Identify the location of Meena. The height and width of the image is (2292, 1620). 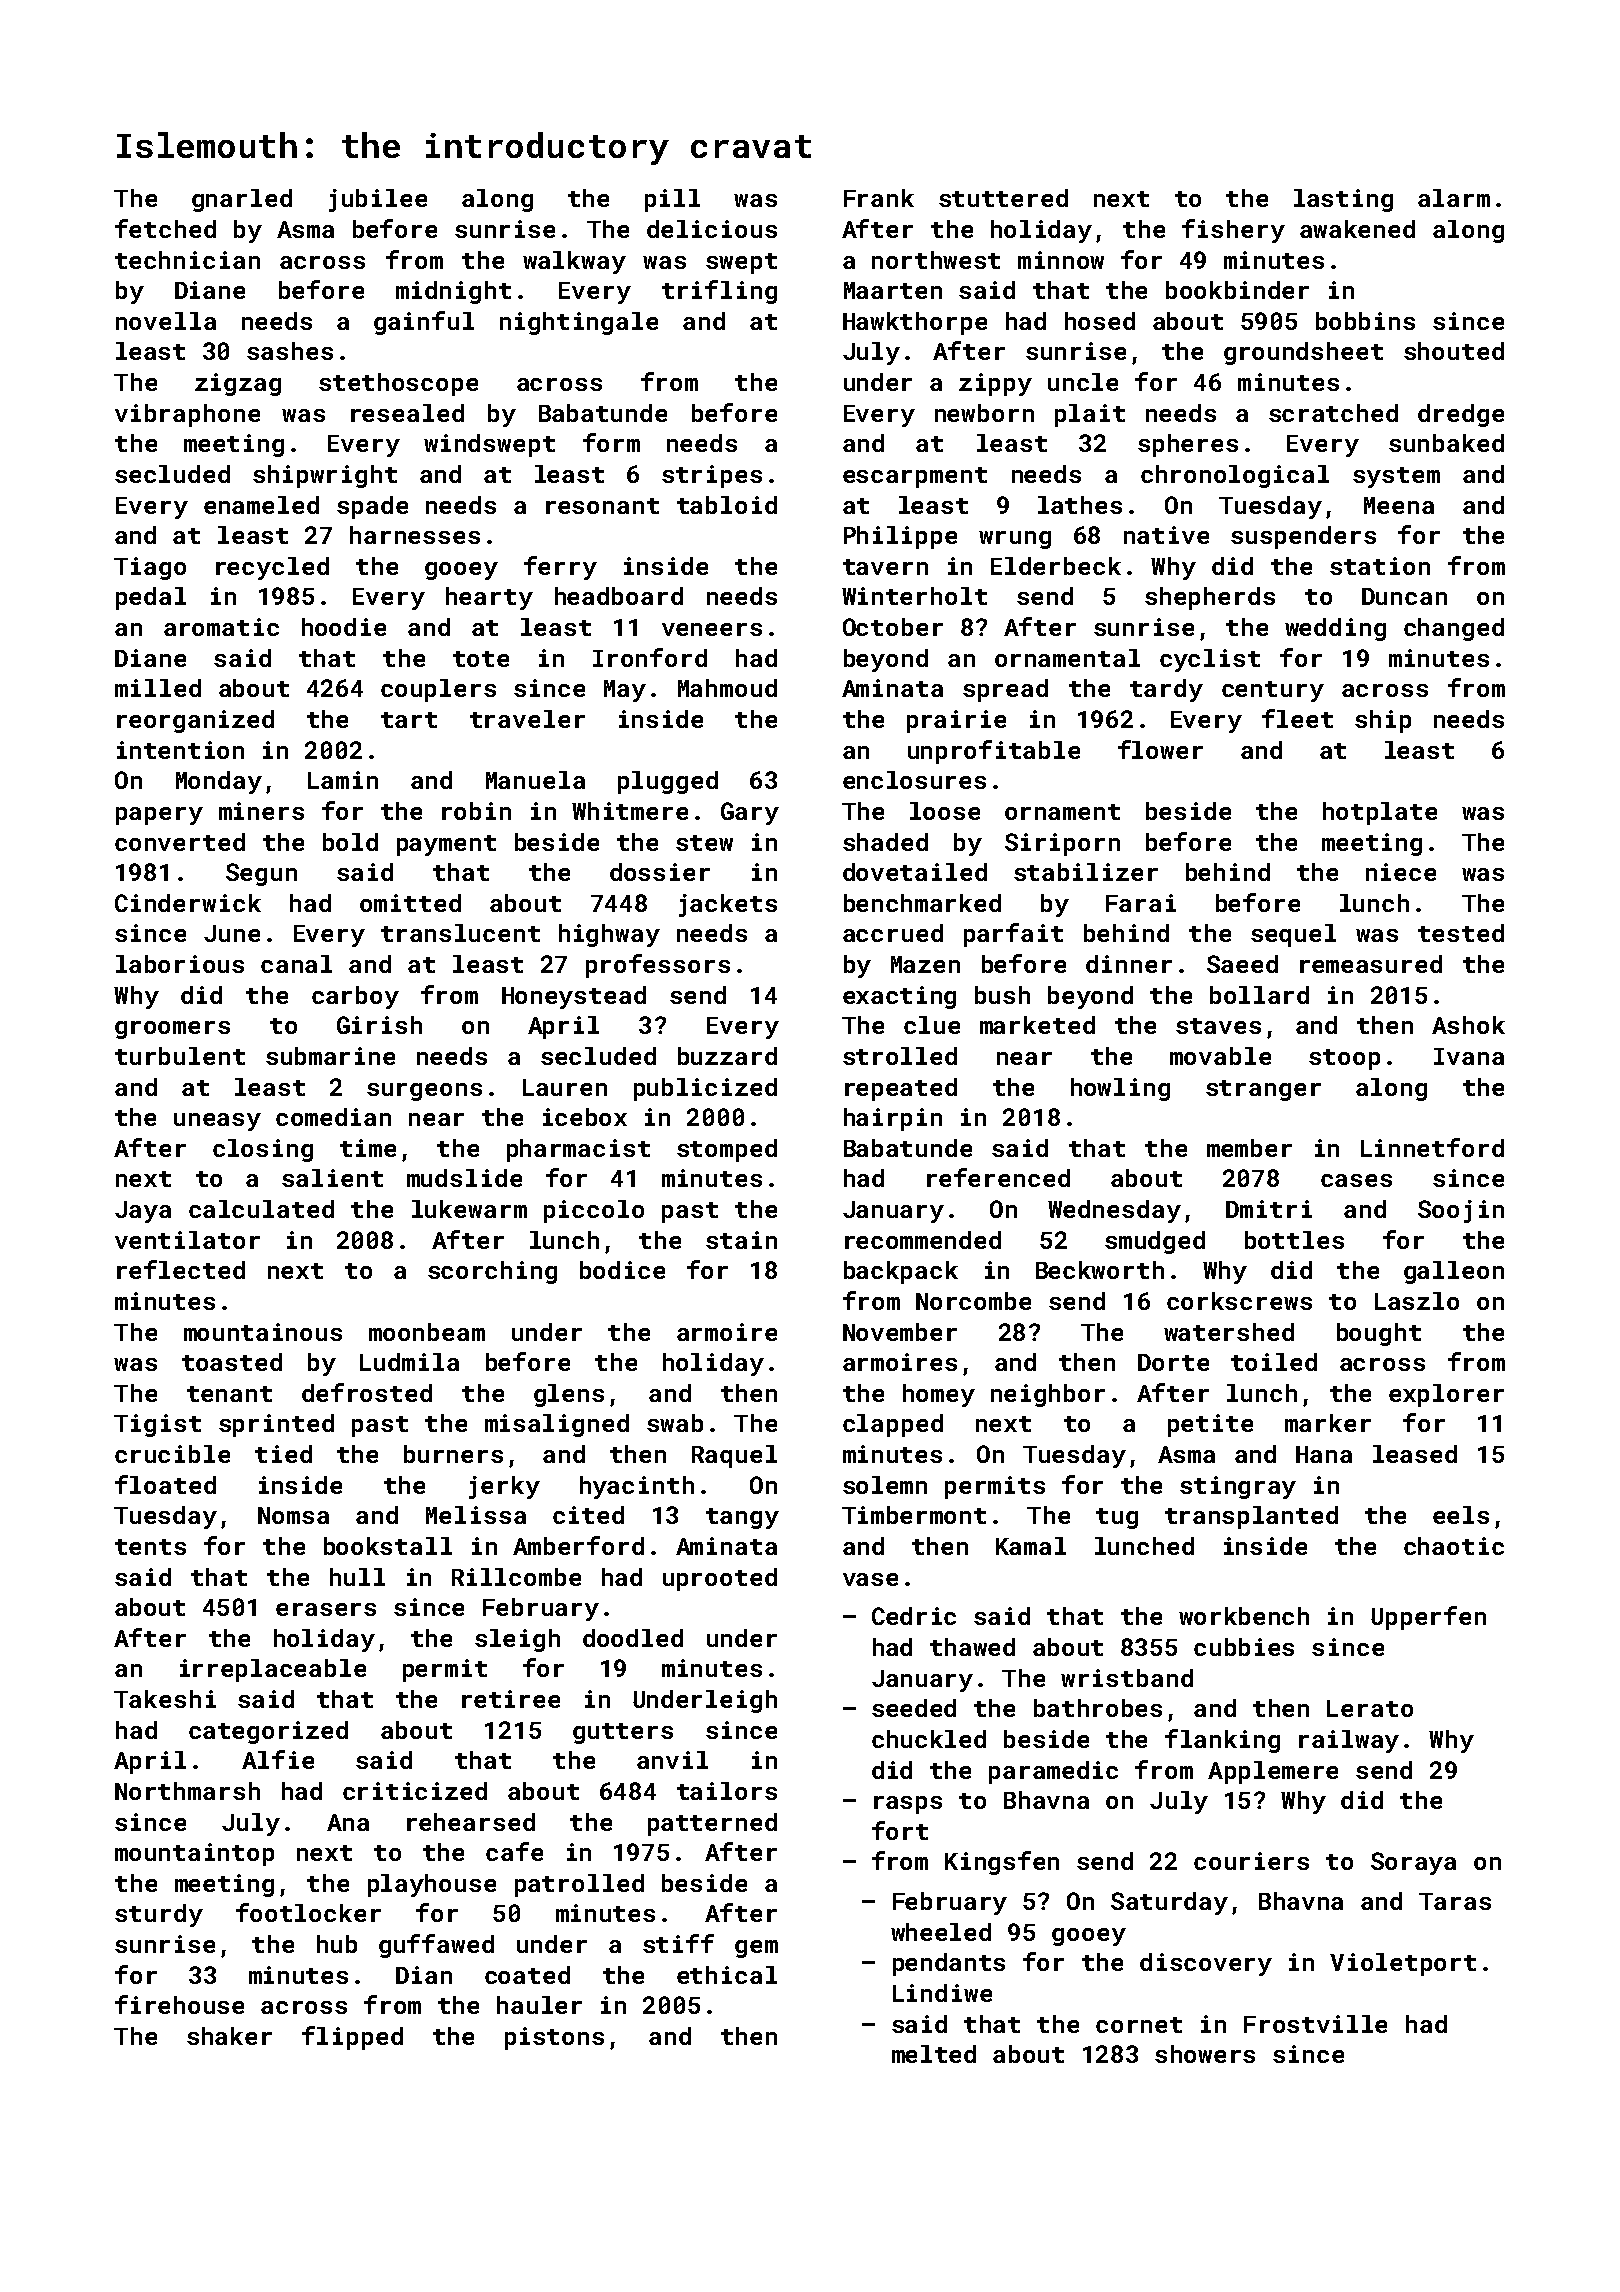
(1399, 505).
